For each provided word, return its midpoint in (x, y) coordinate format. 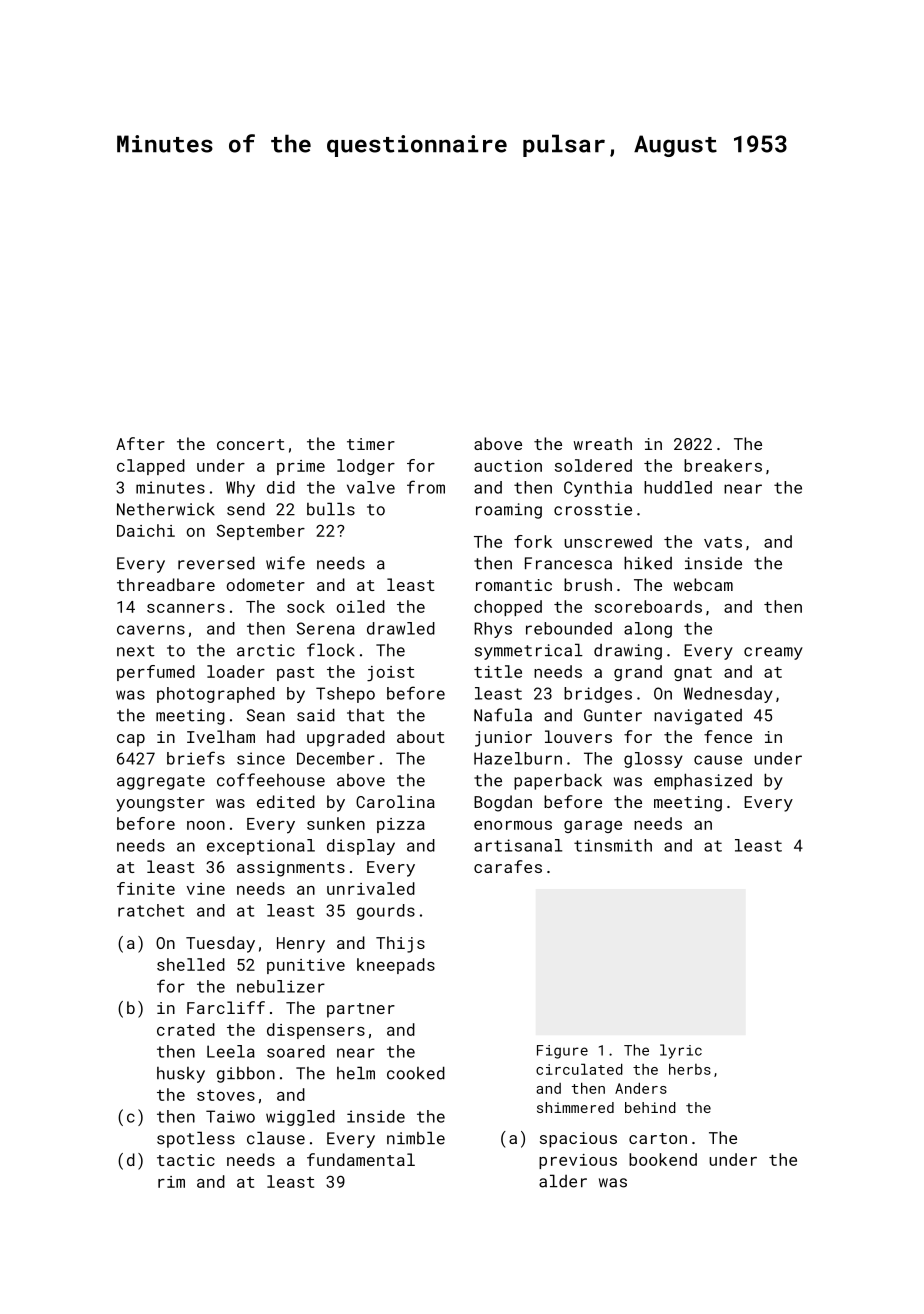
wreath (603, 443)
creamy (773, 653)
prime (301, 467)
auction (508, 466)
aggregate (161, 782)
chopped (508, 608)
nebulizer (281, 986)
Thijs (400, 944)
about (421, 736)
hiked (648, 563)
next (136, 651)
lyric (681, 1051)
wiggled (300, 1118)
